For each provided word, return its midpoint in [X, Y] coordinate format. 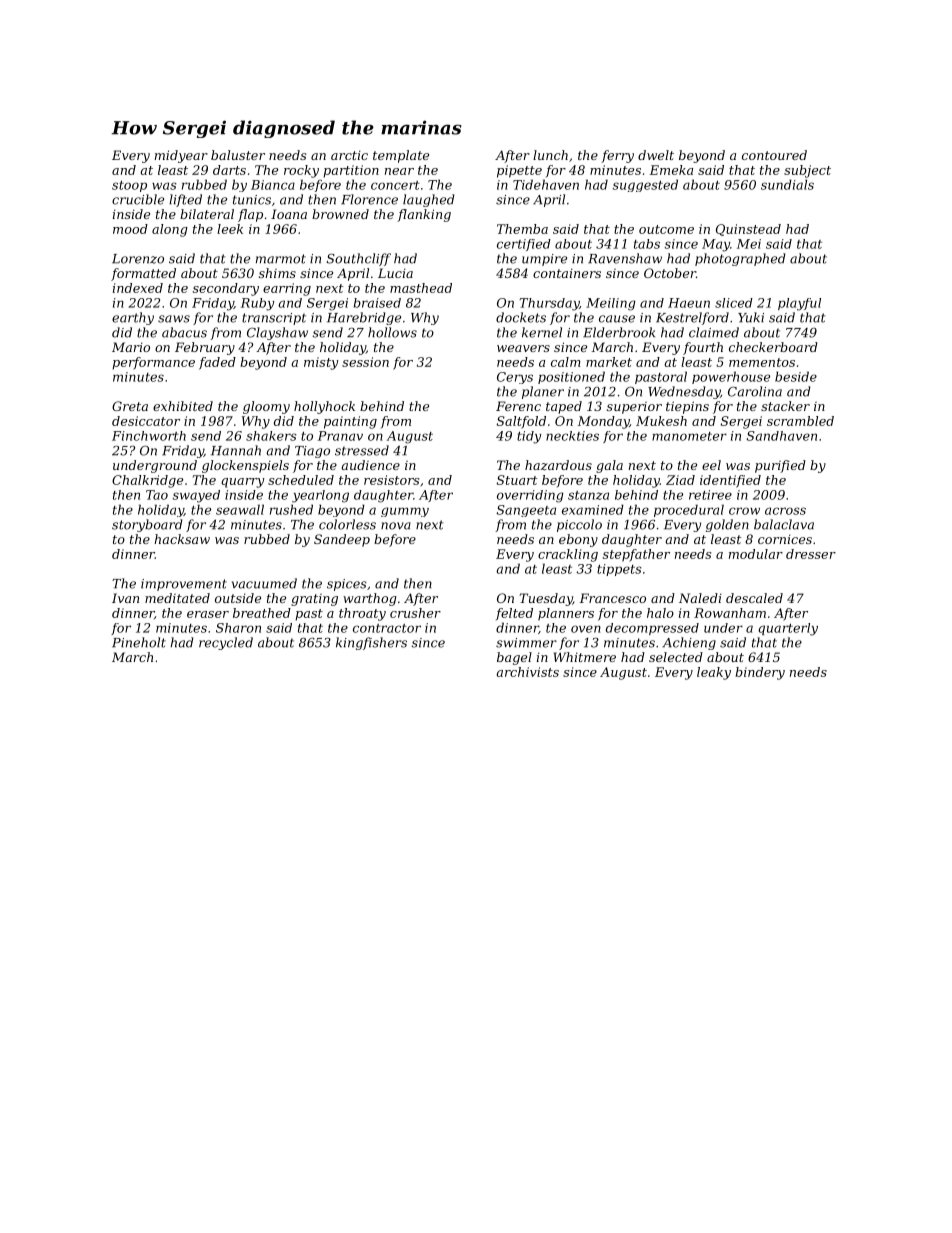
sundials [787, 184]
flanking [424, 215]
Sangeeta [526, 511]
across [785, 511]
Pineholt [139, 642]
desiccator [146, 421]
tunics [252, 200]
